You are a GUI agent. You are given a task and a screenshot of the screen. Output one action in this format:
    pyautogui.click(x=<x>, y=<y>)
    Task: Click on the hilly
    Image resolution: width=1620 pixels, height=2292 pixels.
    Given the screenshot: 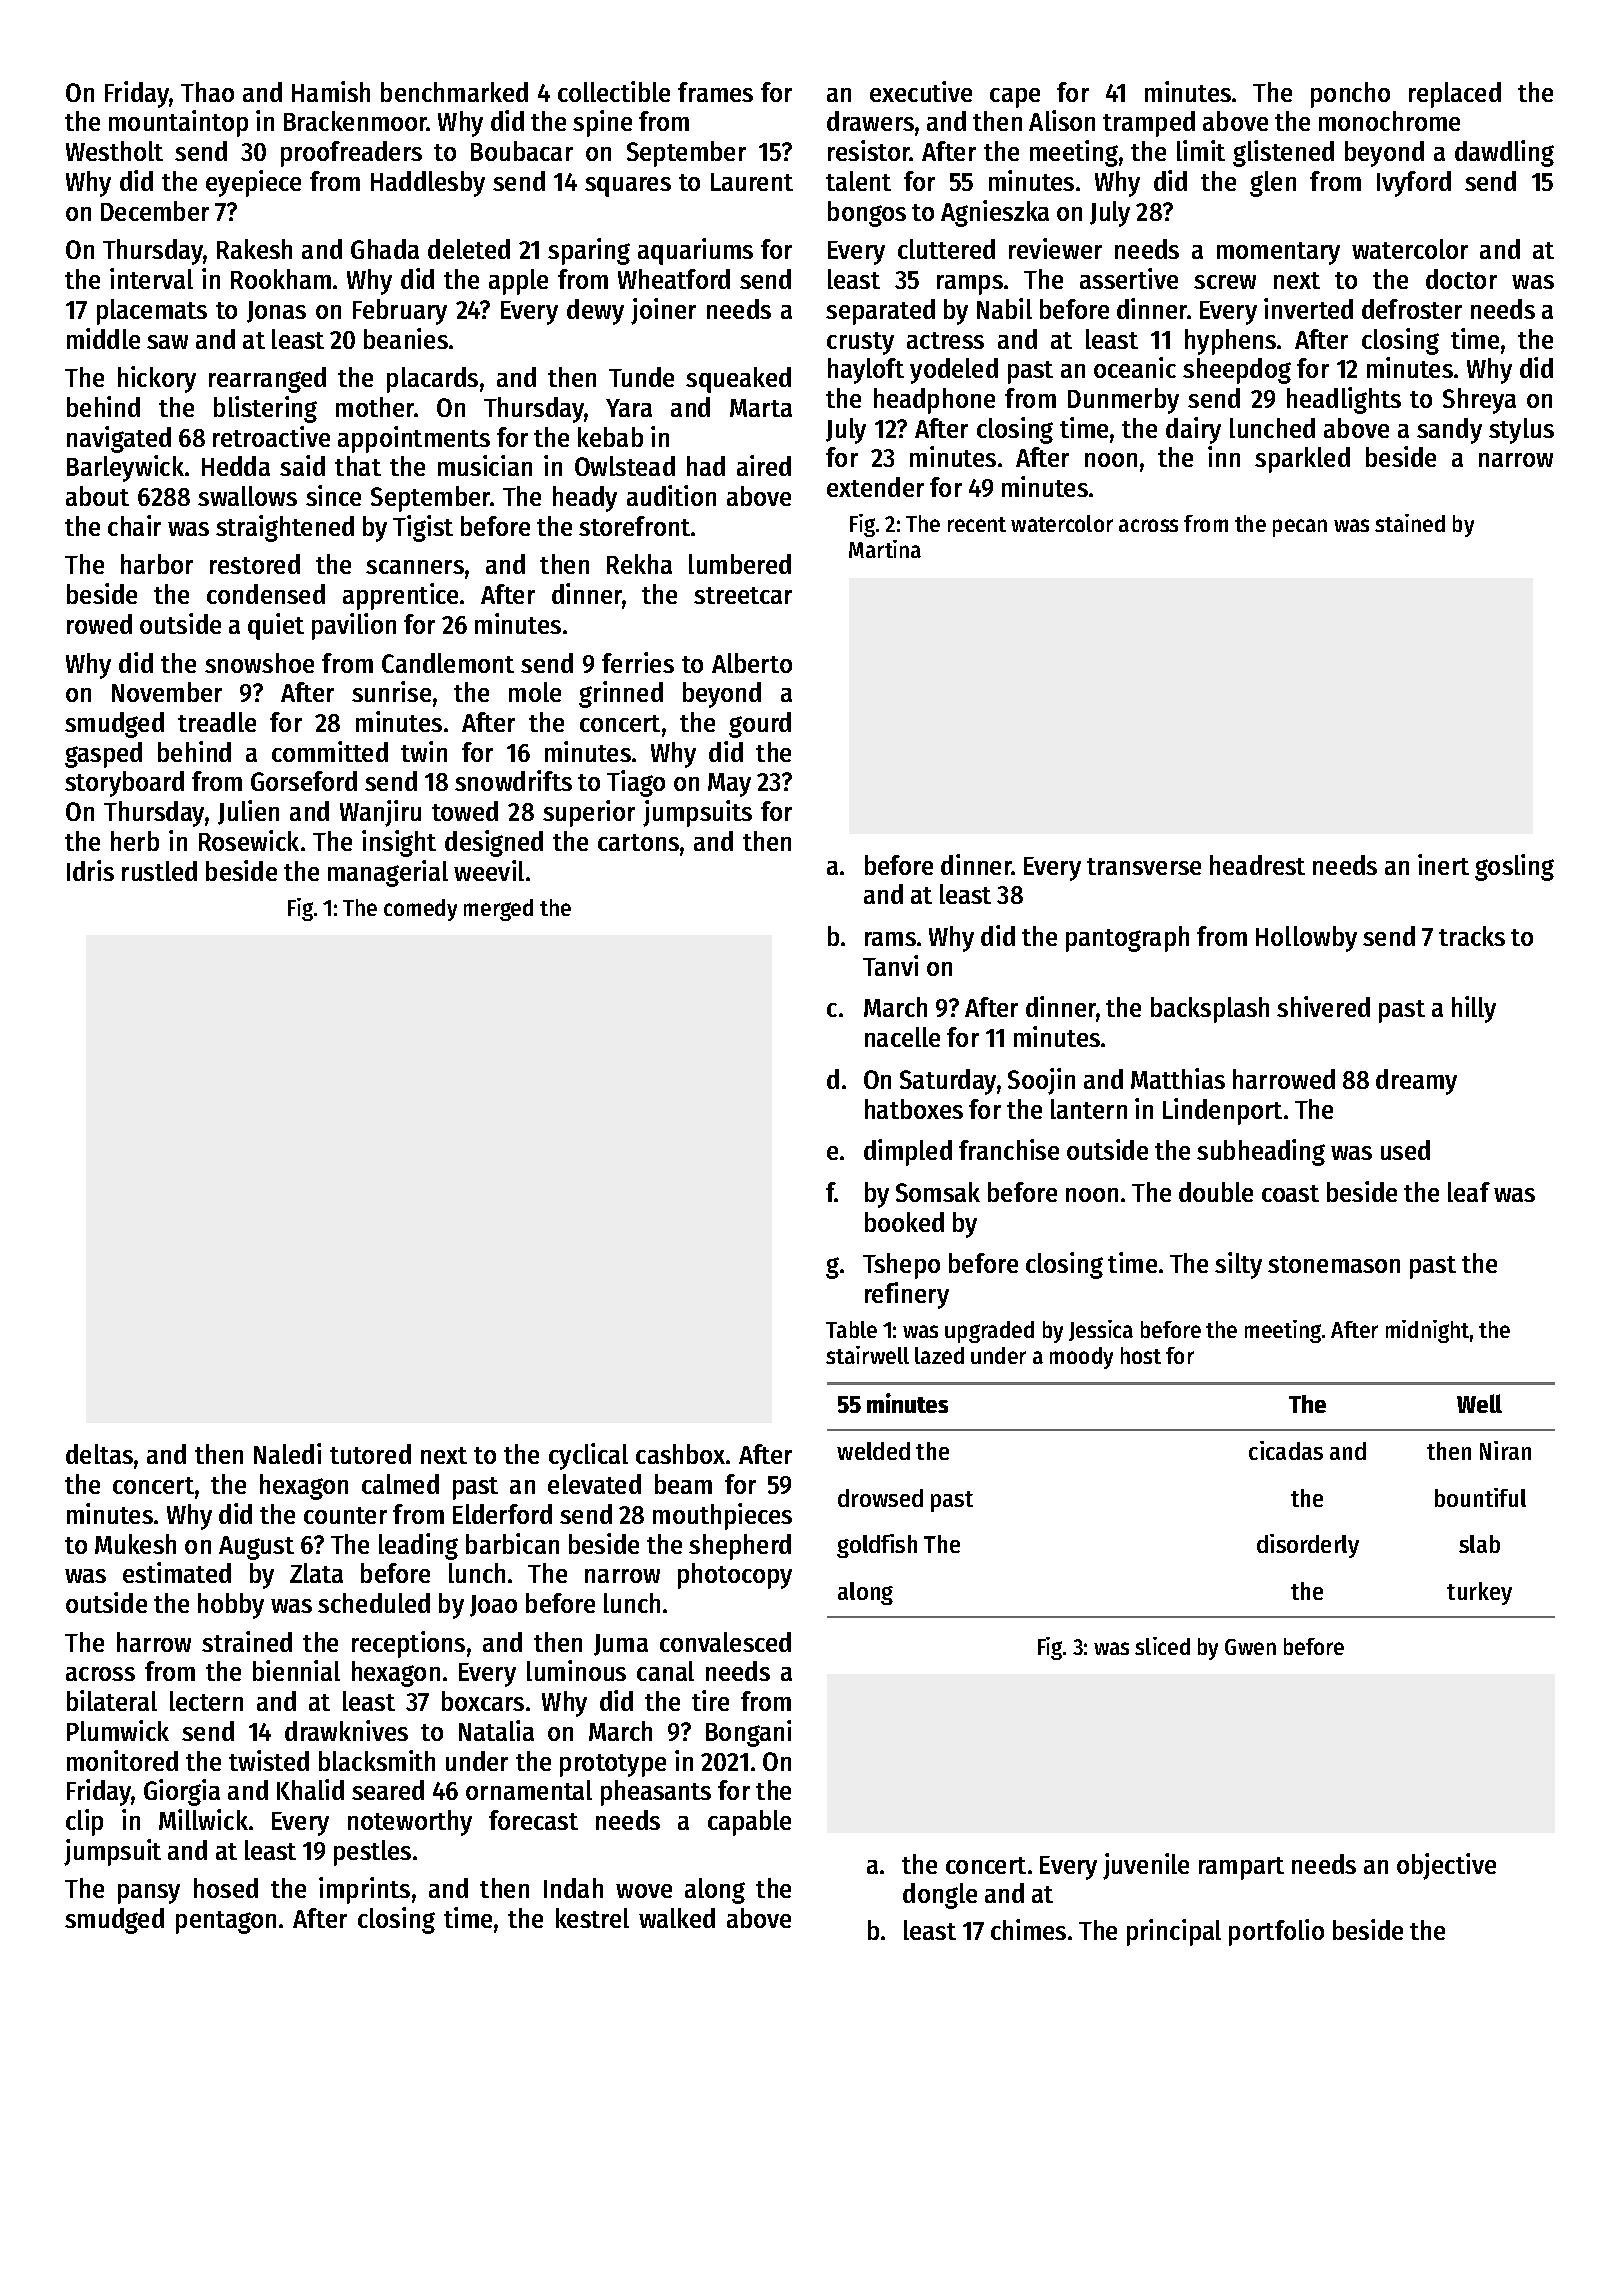 What is the action you would take?
    pyautogui.click(x=1474, y=1009)
